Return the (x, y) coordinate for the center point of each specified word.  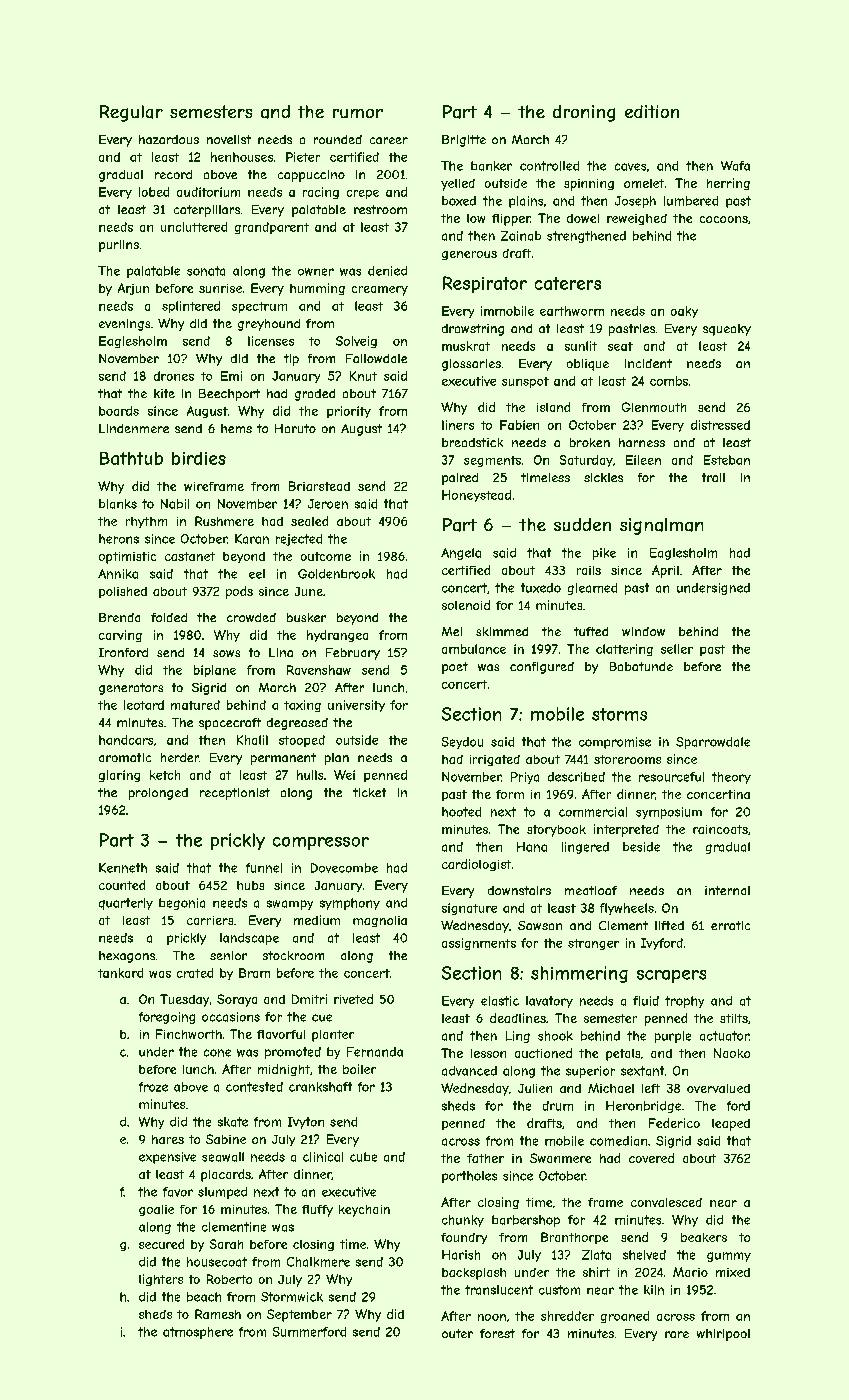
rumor (358, 113)
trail (713, 477)
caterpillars (207, 211)
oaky (684, 312)
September (299, 1315)
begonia (182, 904)
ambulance (474, 649)
